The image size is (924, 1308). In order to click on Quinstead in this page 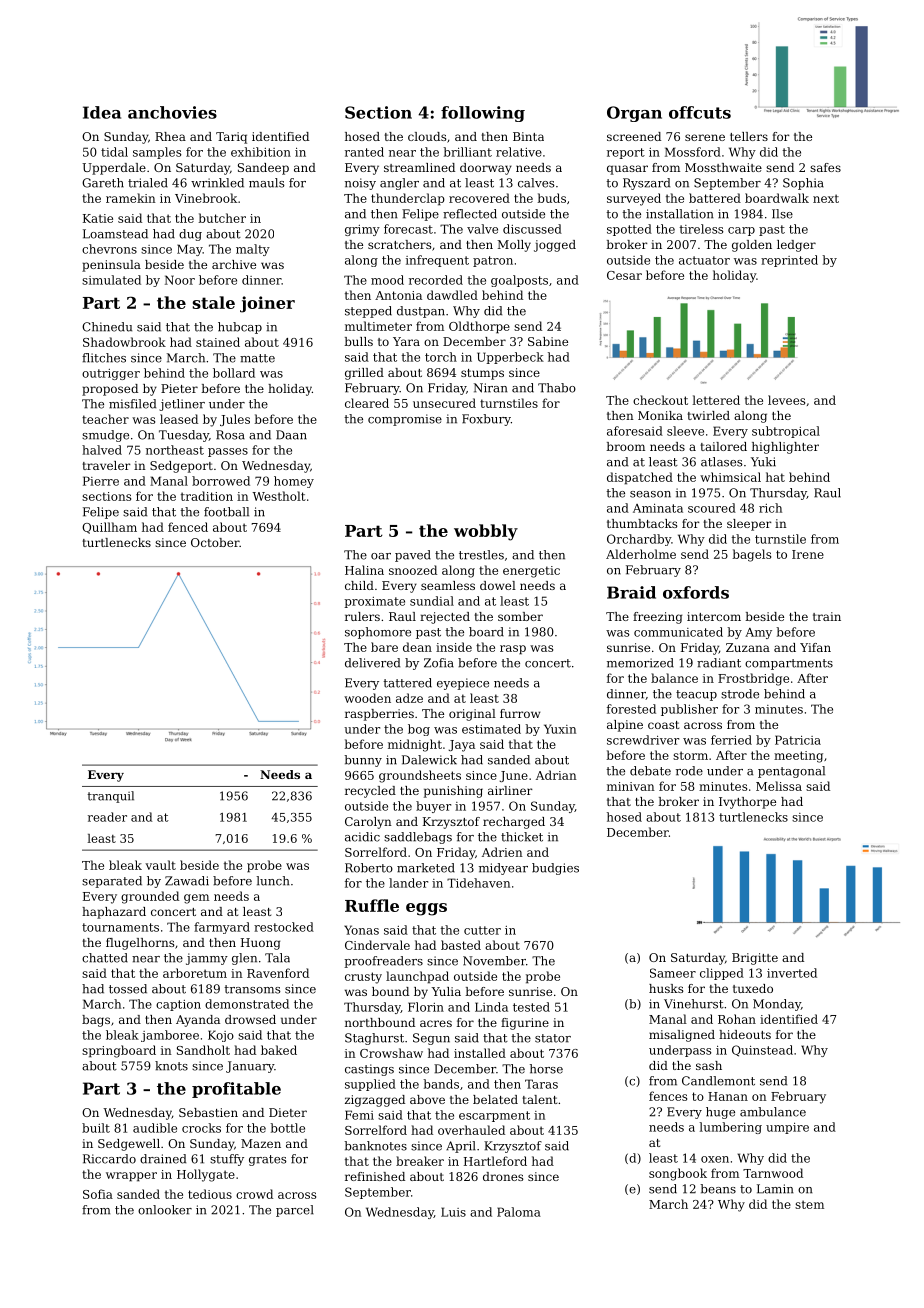, I will do `click(762, 1051)`.
